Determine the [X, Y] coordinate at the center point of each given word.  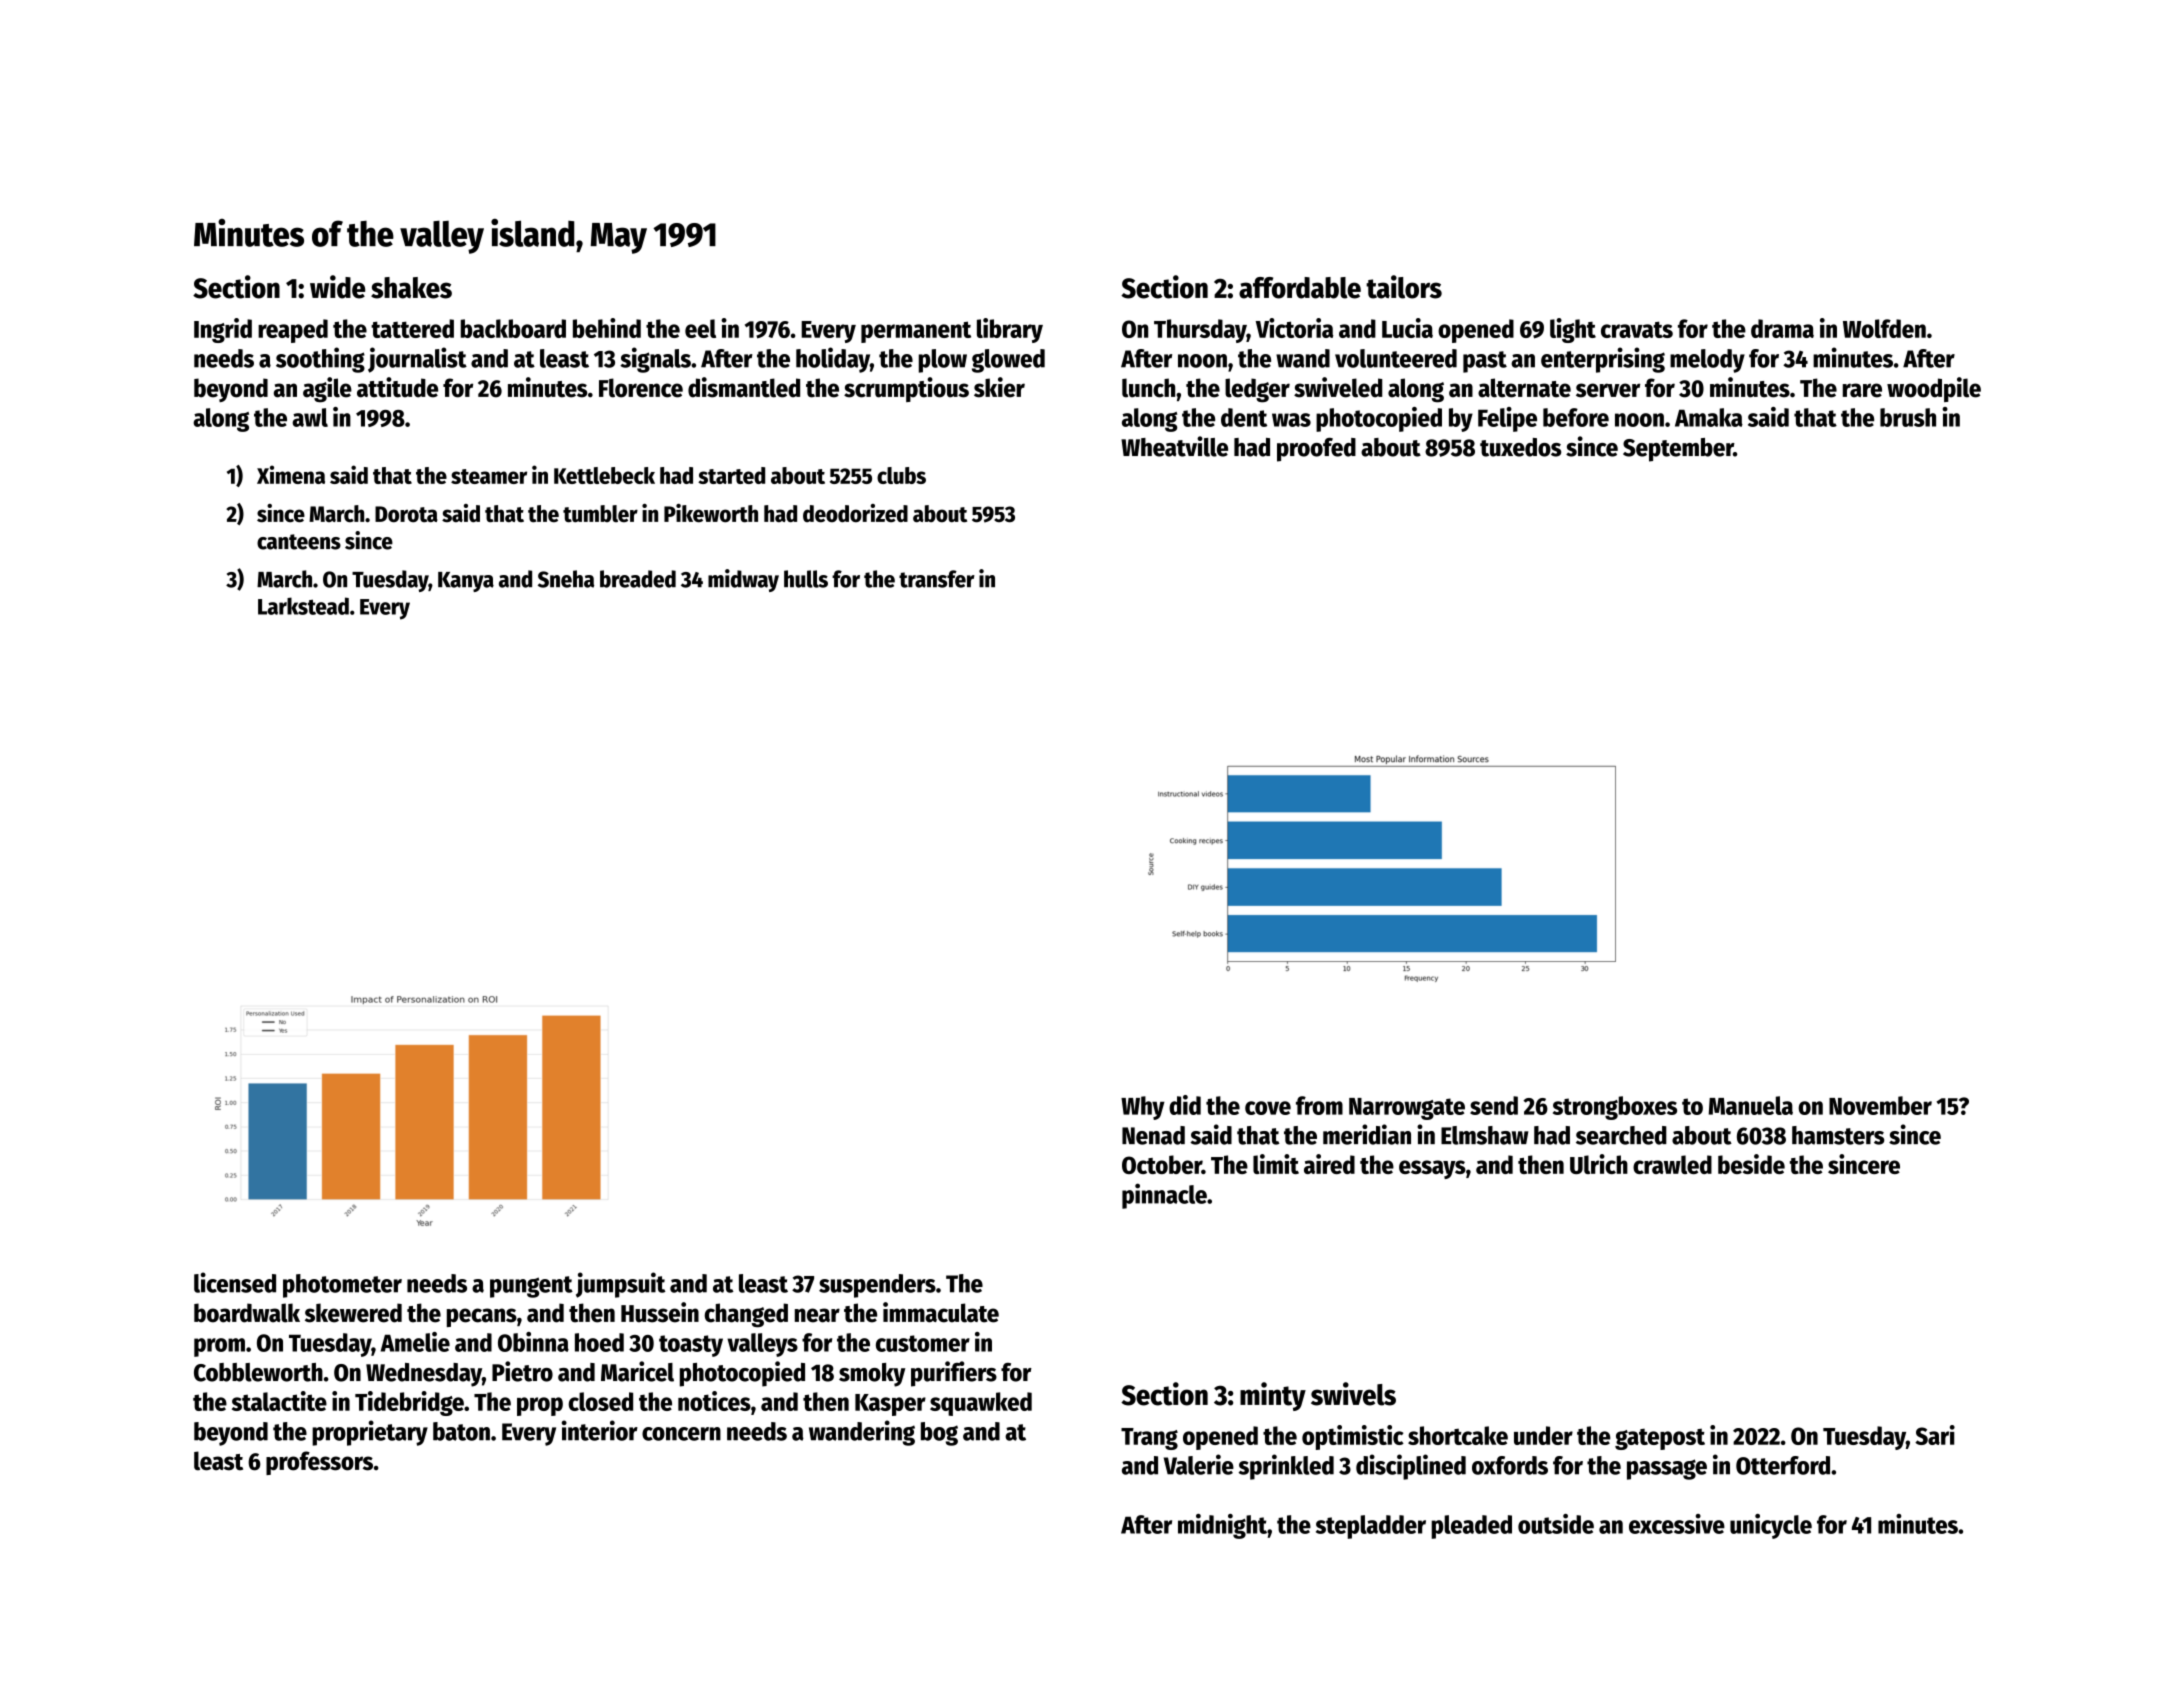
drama [1782, 328]
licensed [235, 1282]
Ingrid [223, 330]
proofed [1316, 450]
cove [1268, 1108]
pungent [531, 1287]
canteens [299, 542]
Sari [1935, 1435]
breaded [638, 579]
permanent [916, 332]
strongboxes [1615, 1108]
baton [461, 1431]
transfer [937, 579]
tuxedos [1520, 447]
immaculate [941, 1312]
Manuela [1750, 1105]
